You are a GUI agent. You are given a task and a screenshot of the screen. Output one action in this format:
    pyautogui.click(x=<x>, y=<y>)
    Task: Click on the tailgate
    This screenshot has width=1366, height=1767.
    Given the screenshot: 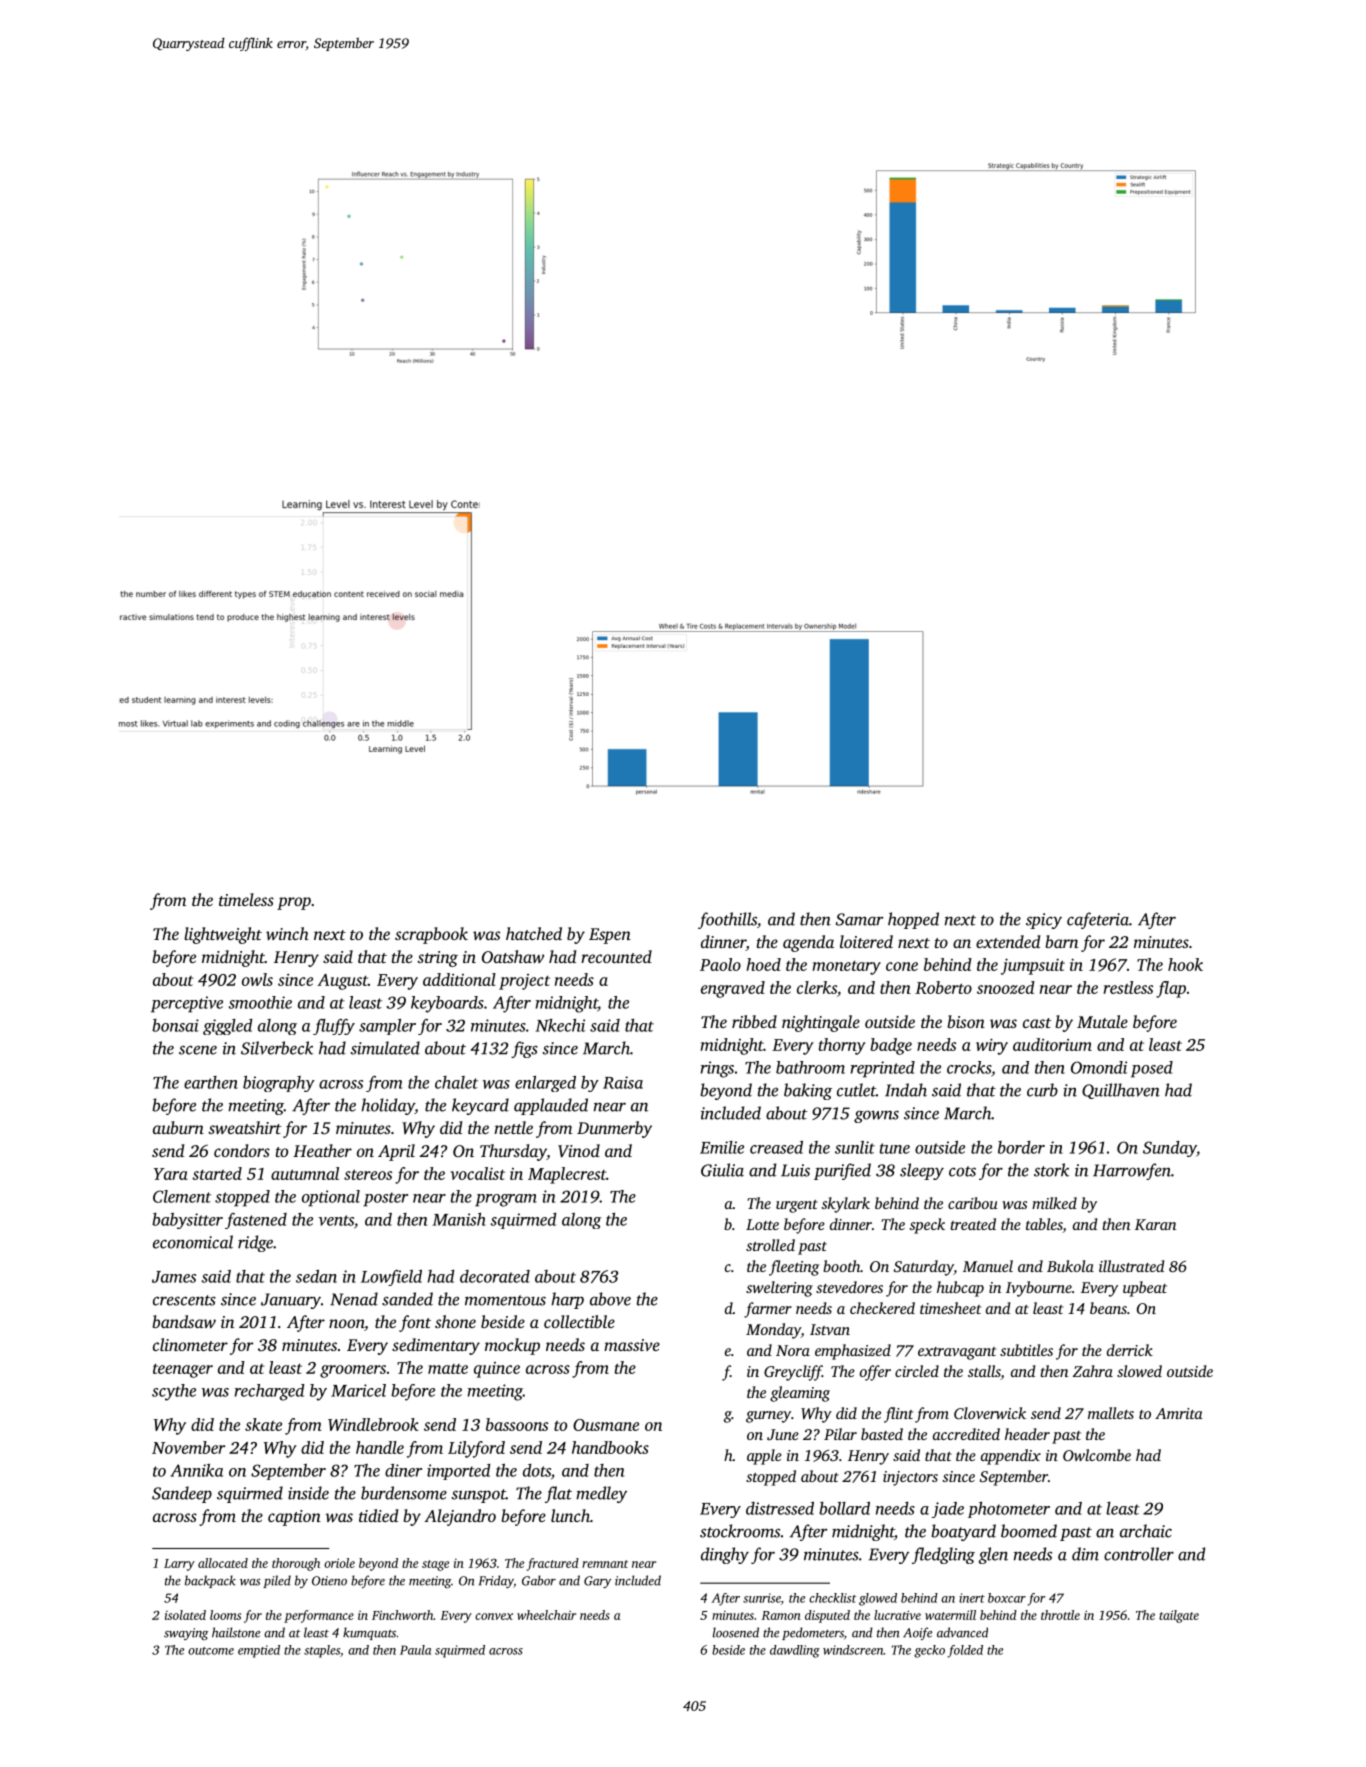 What is the action you would take?
    pyautogui.click(x=1179, y=1616)
